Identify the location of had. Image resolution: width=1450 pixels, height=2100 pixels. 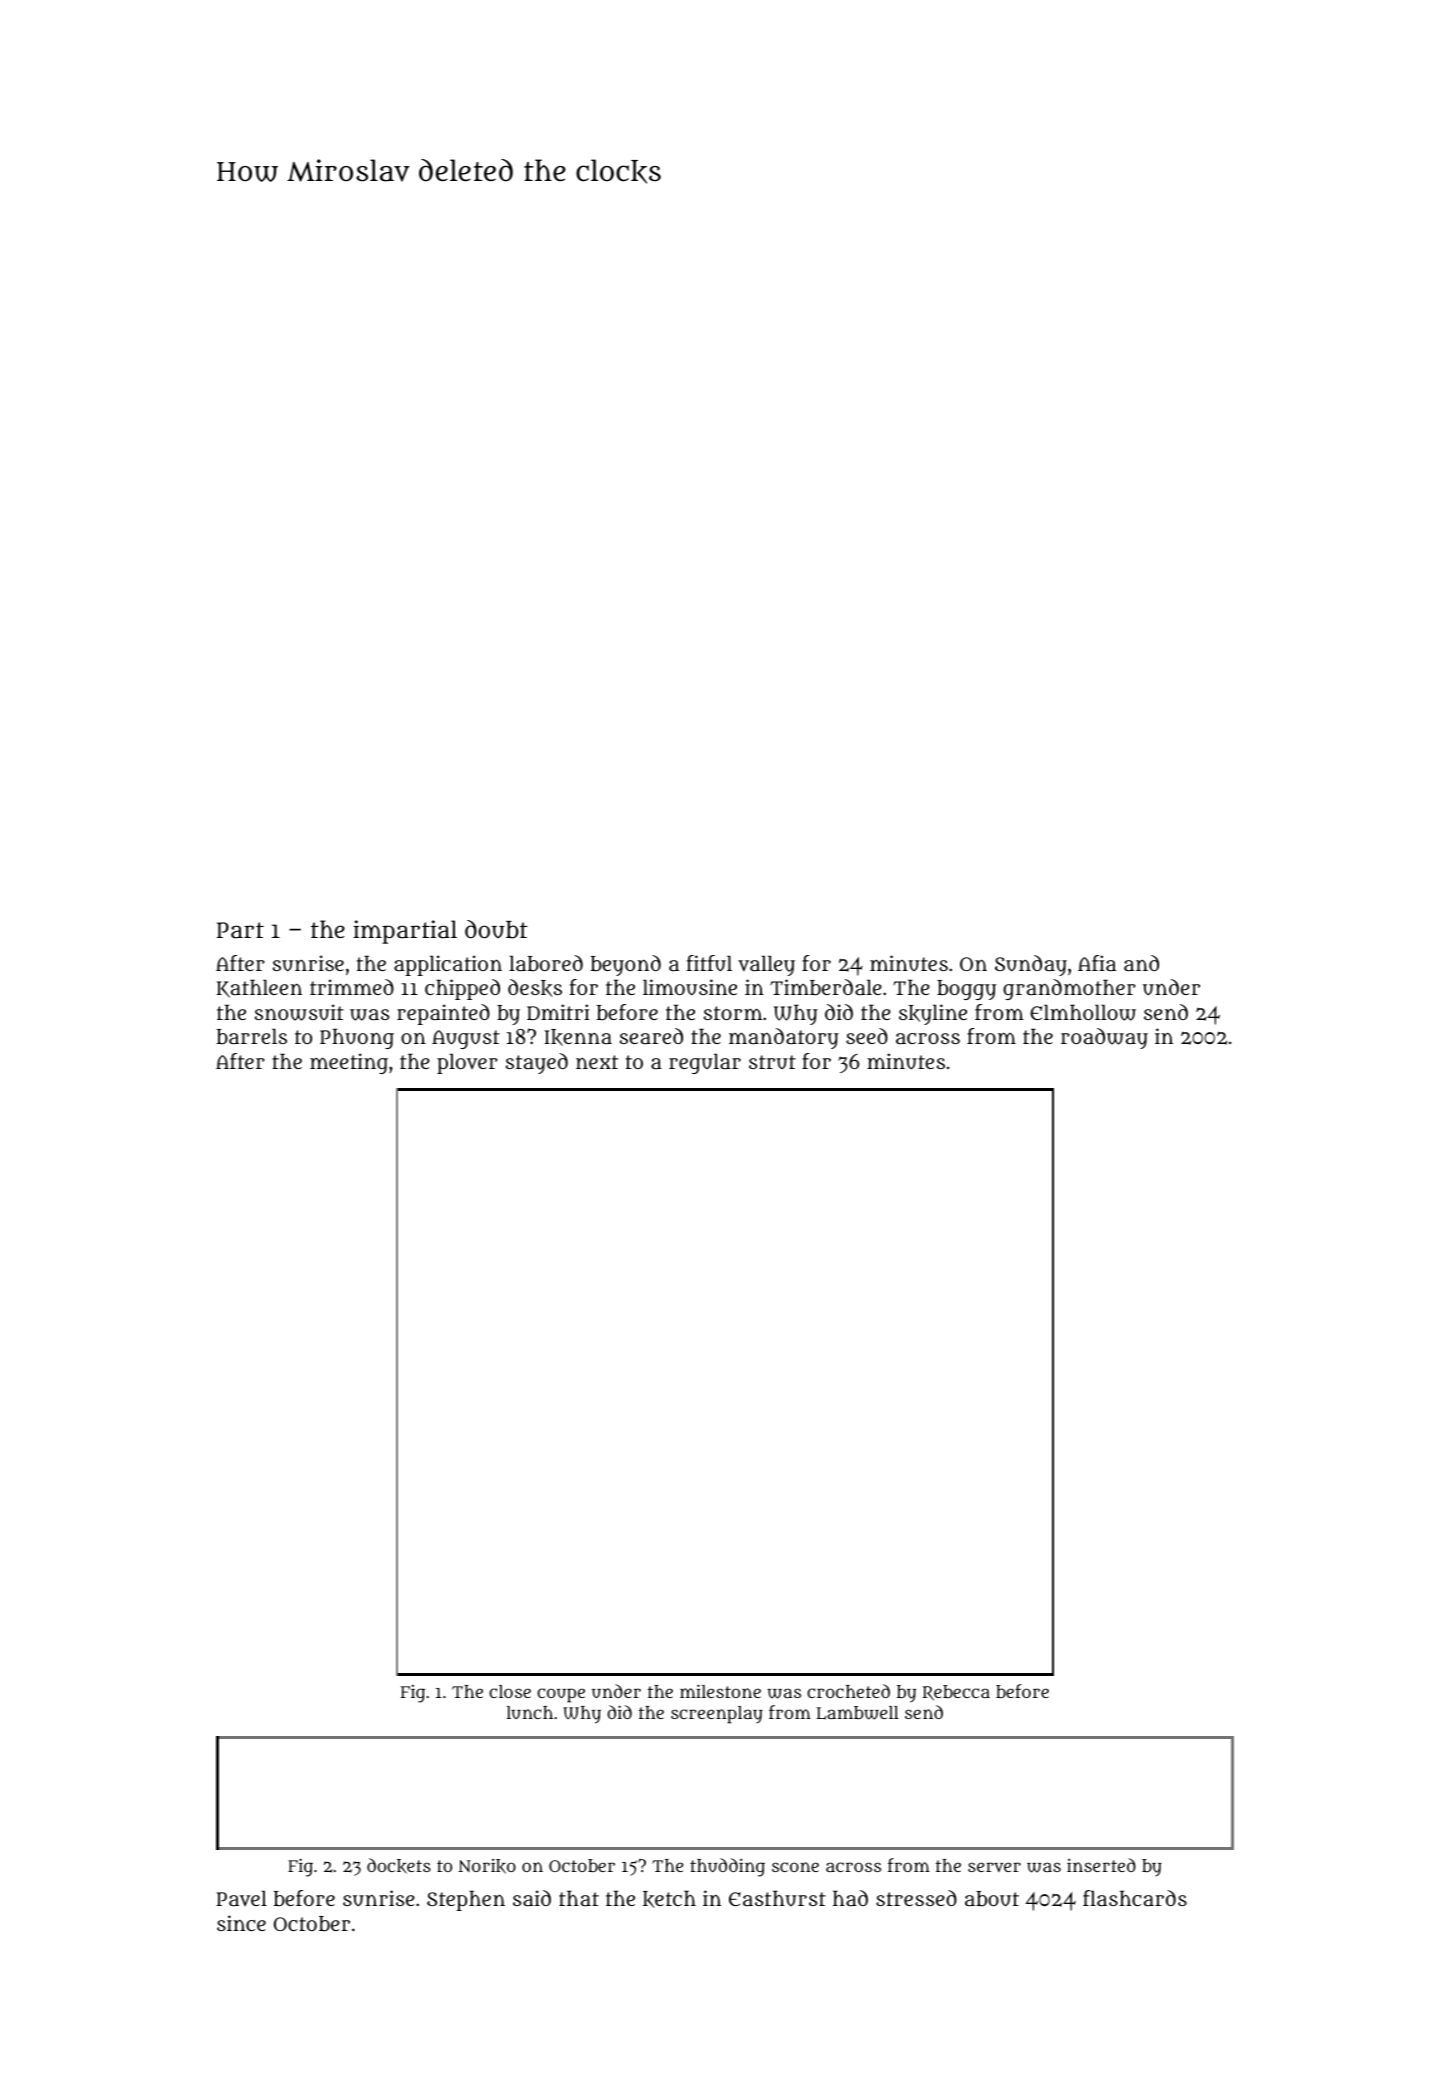
(850, 1898).
